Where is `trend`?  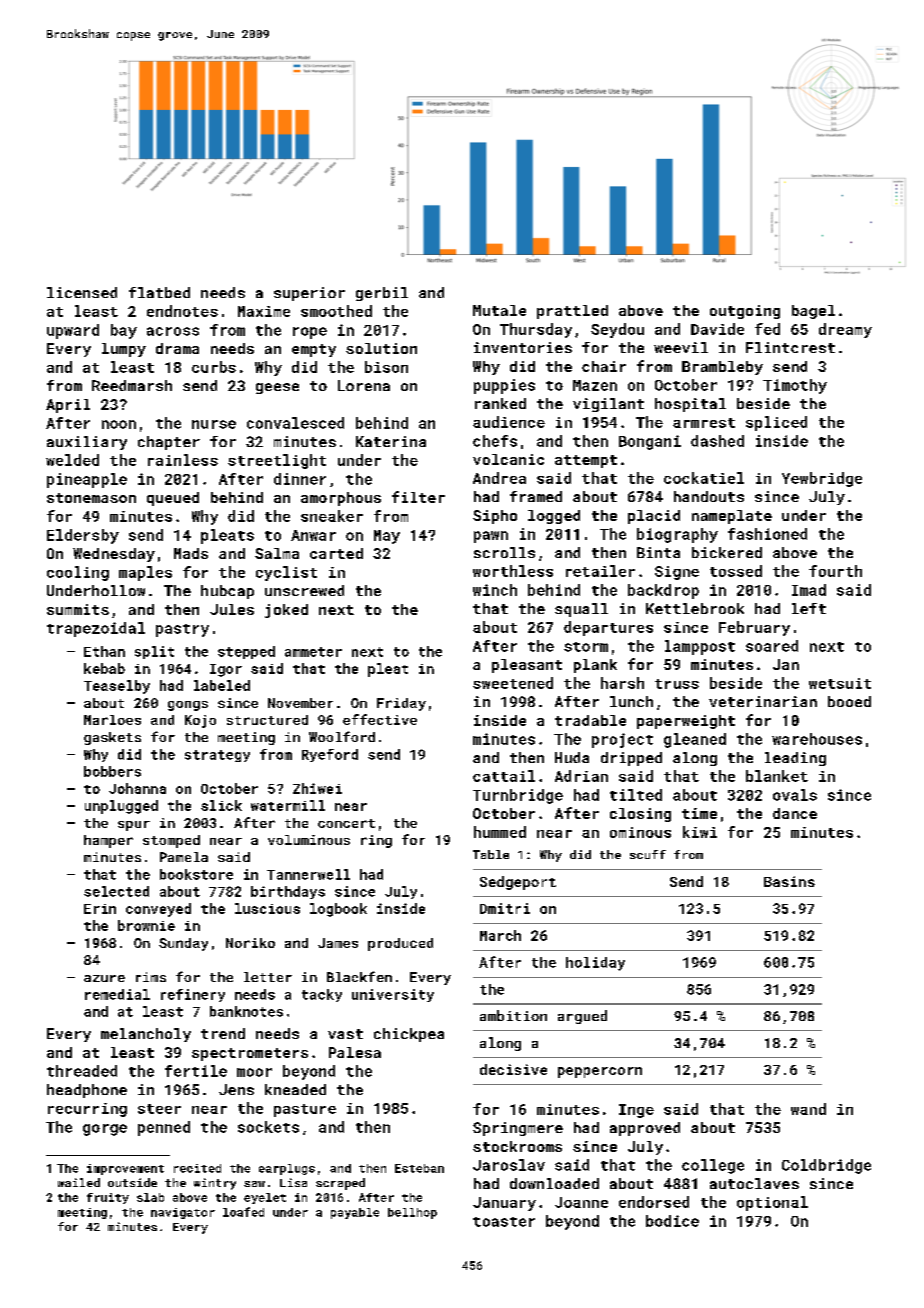
trend is located at coordinates (223, 1033).
